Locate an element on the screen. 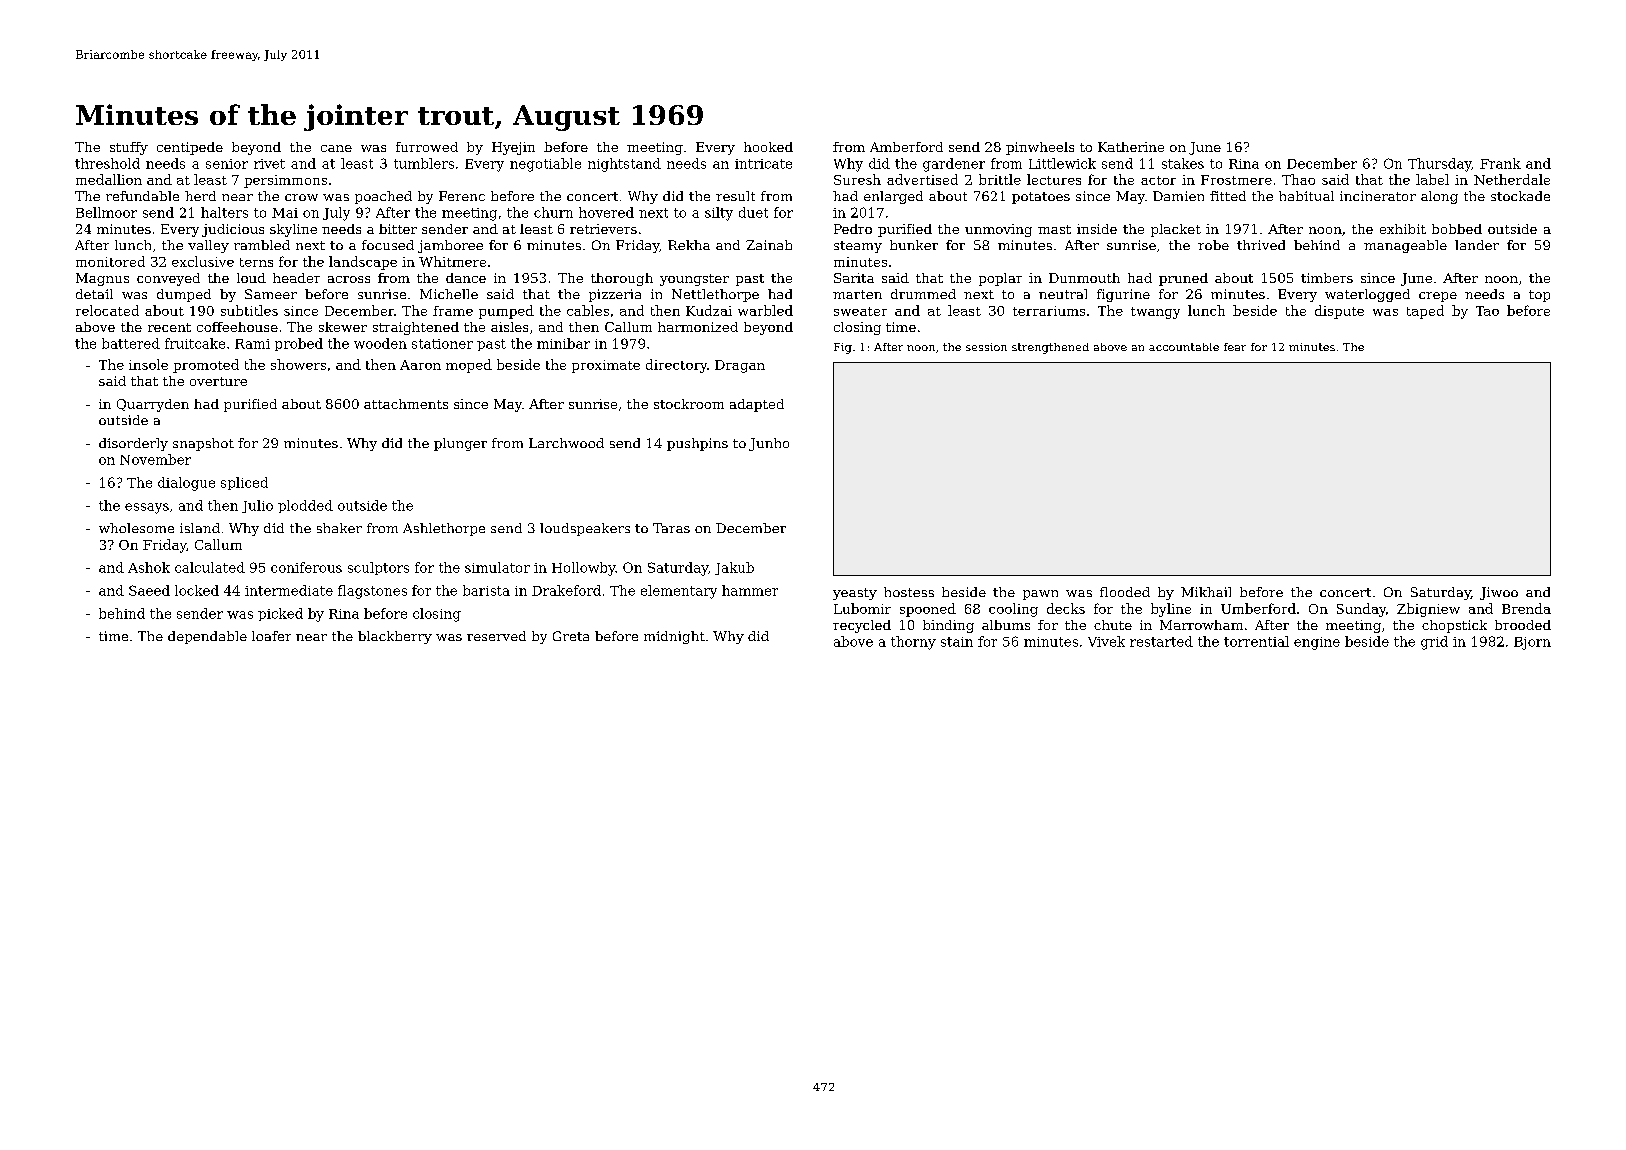  attachments is located at coordinates (406, 404).
